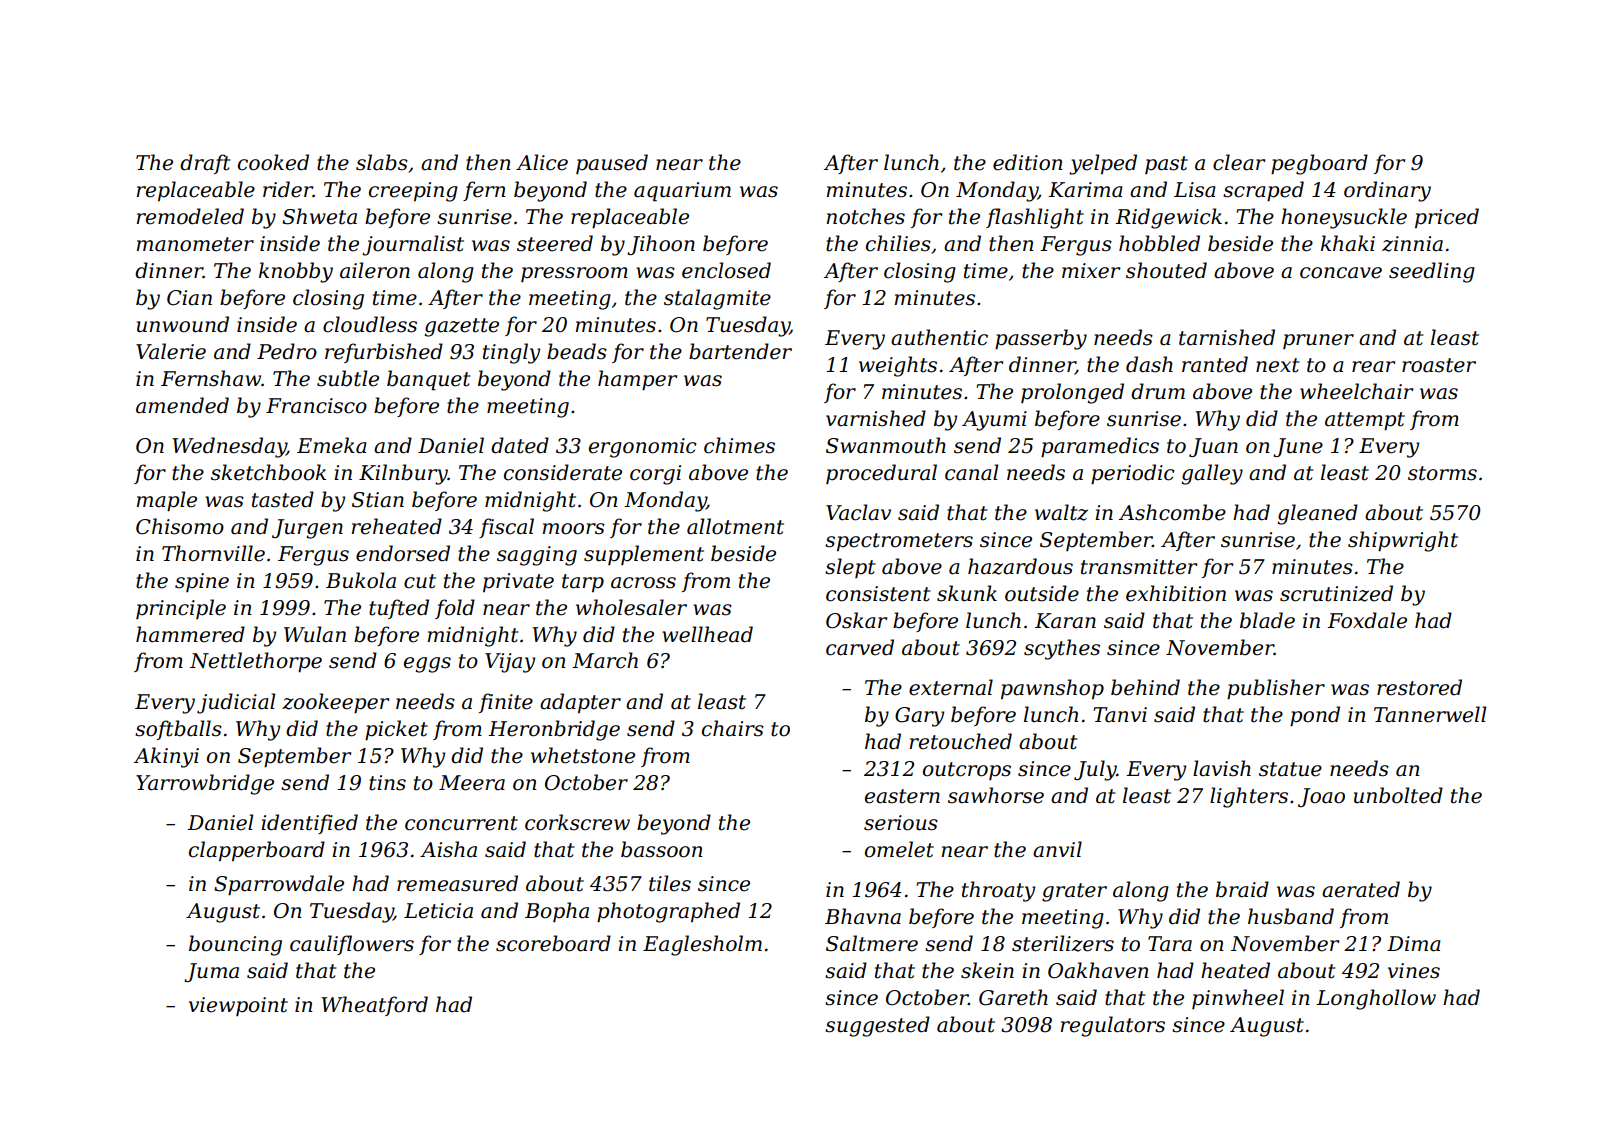 This document has width=1623, height=1148. I want to click on pegboard, so click(1319, 164).
